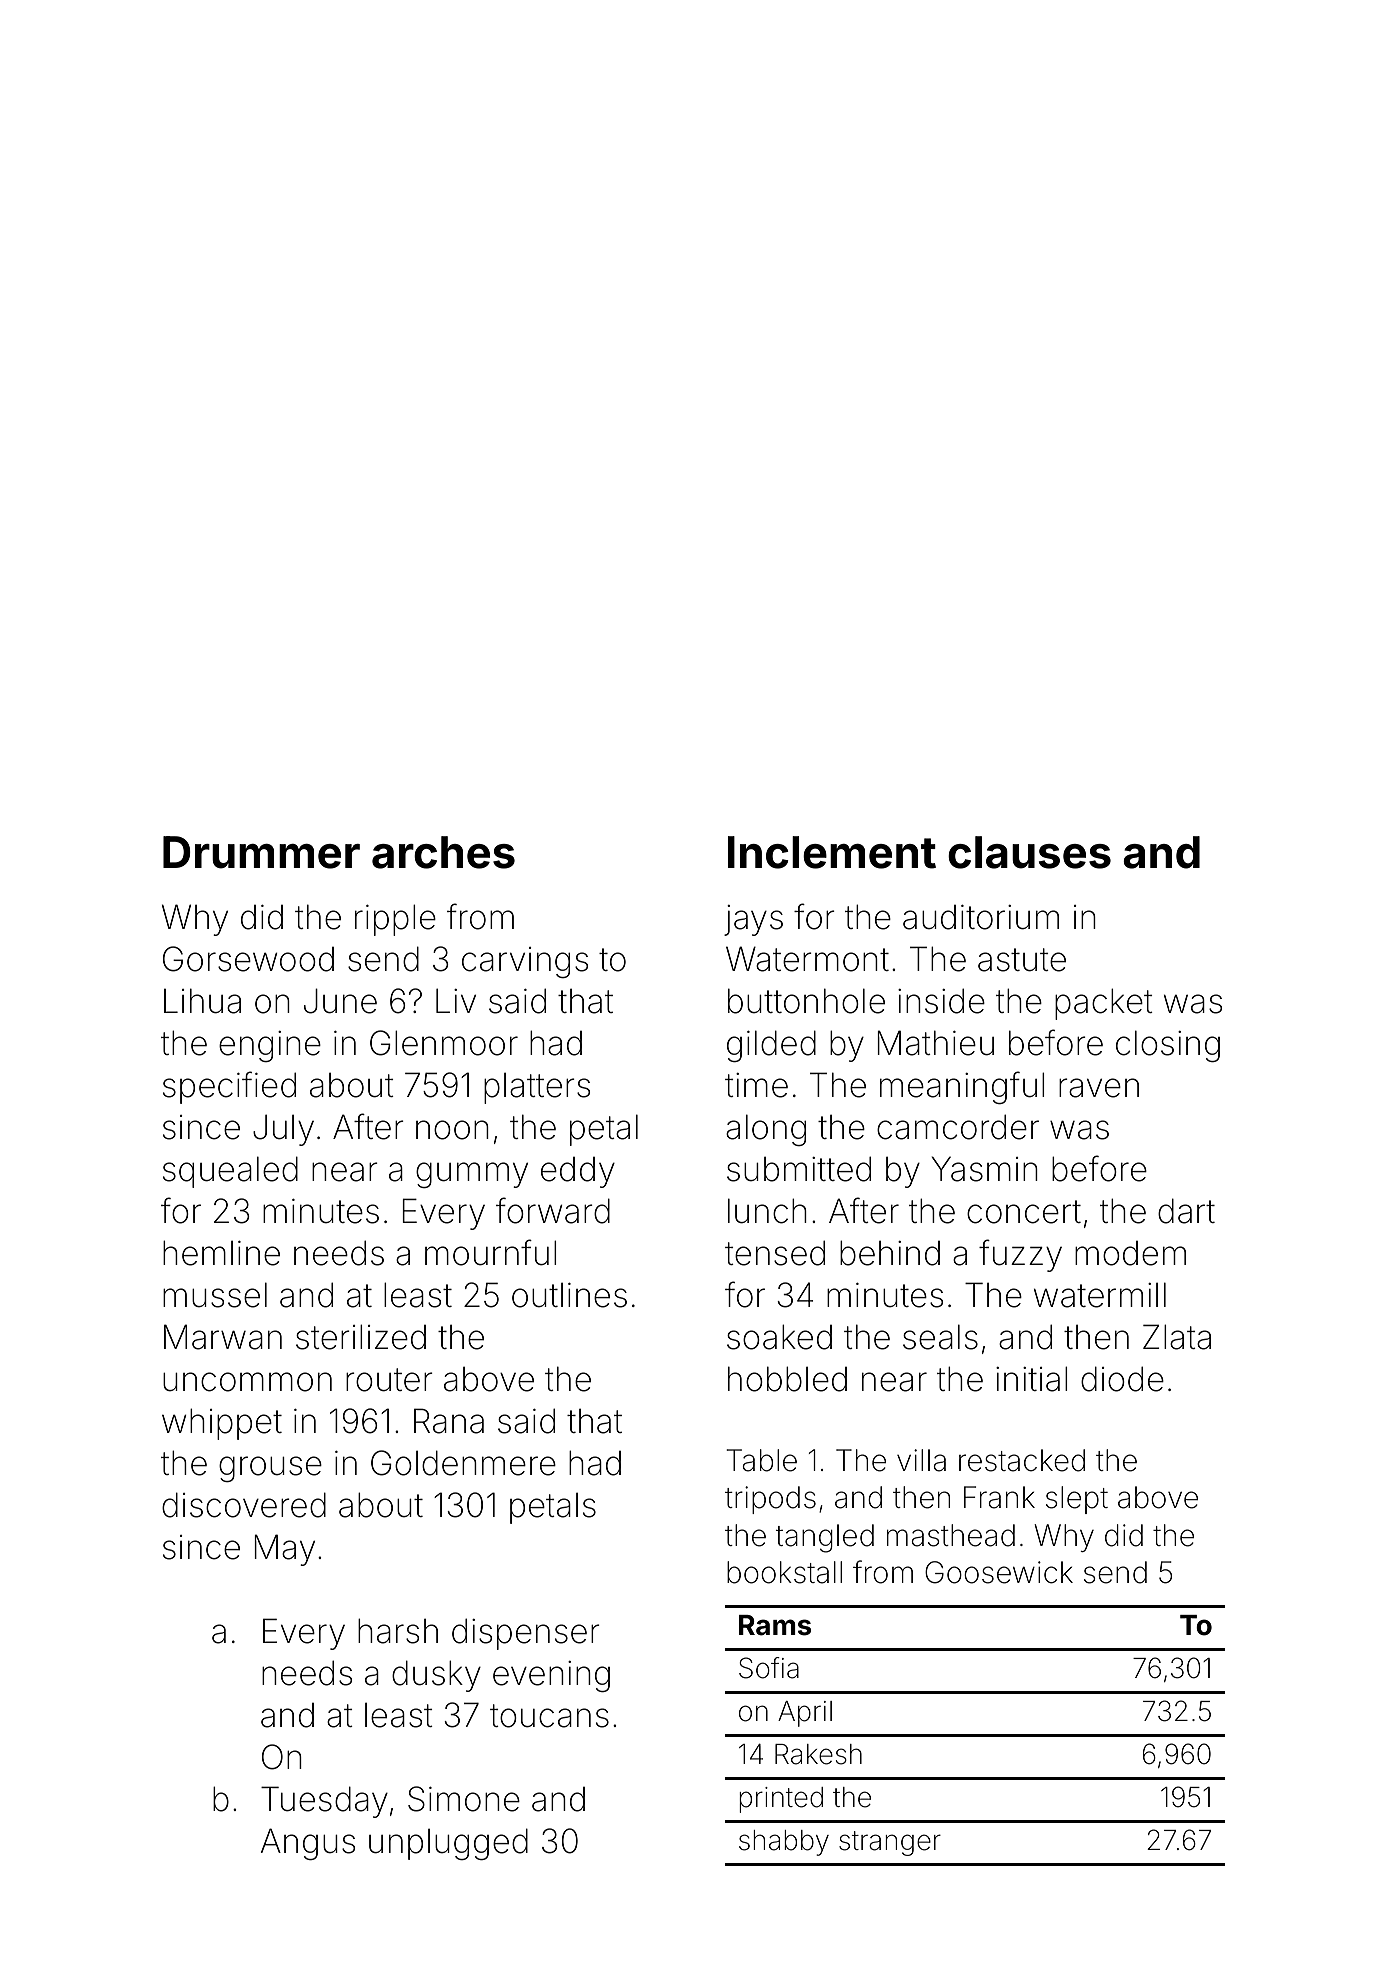  I want to click on forward, so click(553, 1210).
